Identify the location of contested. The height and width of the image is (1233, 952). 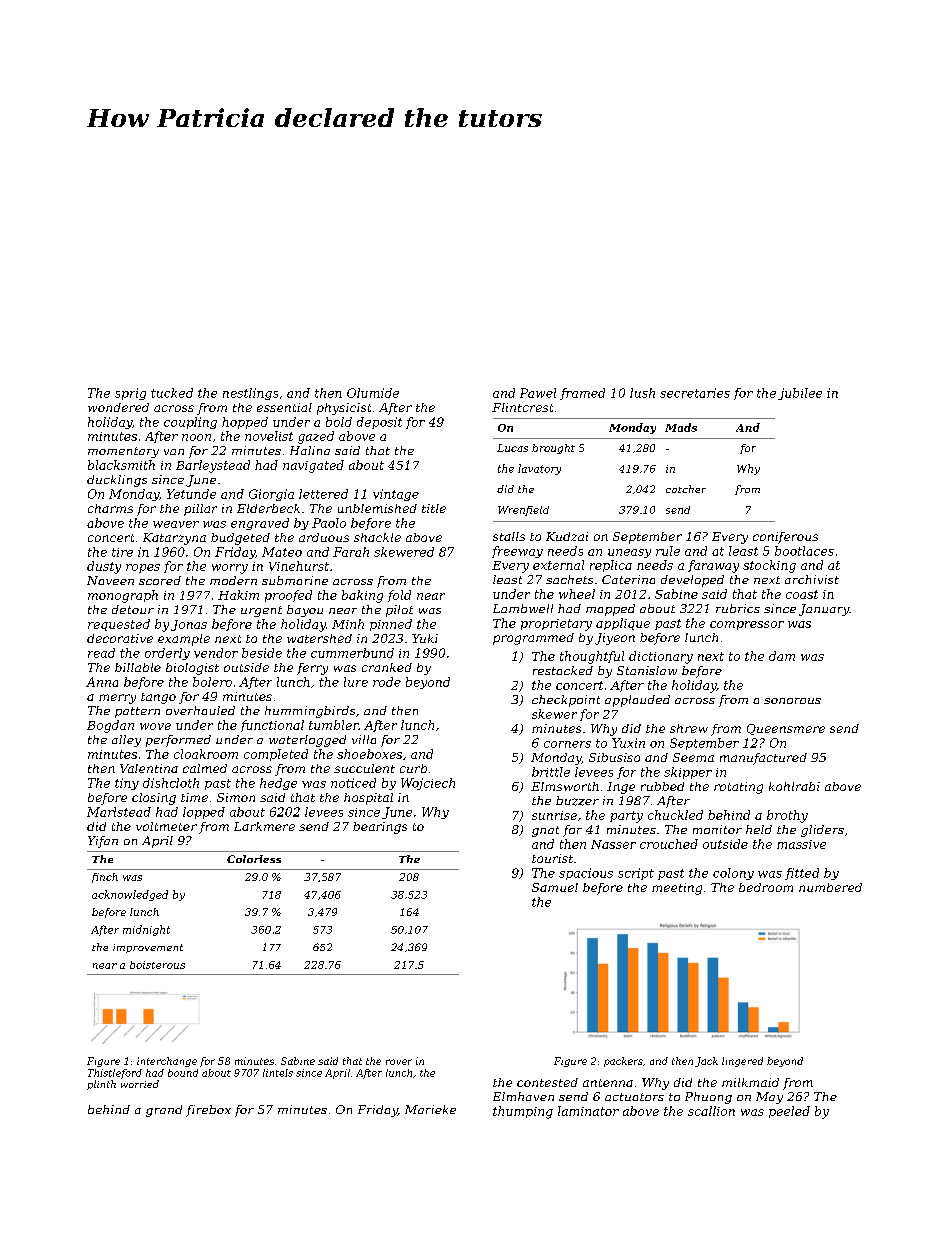
(547, 1082).
